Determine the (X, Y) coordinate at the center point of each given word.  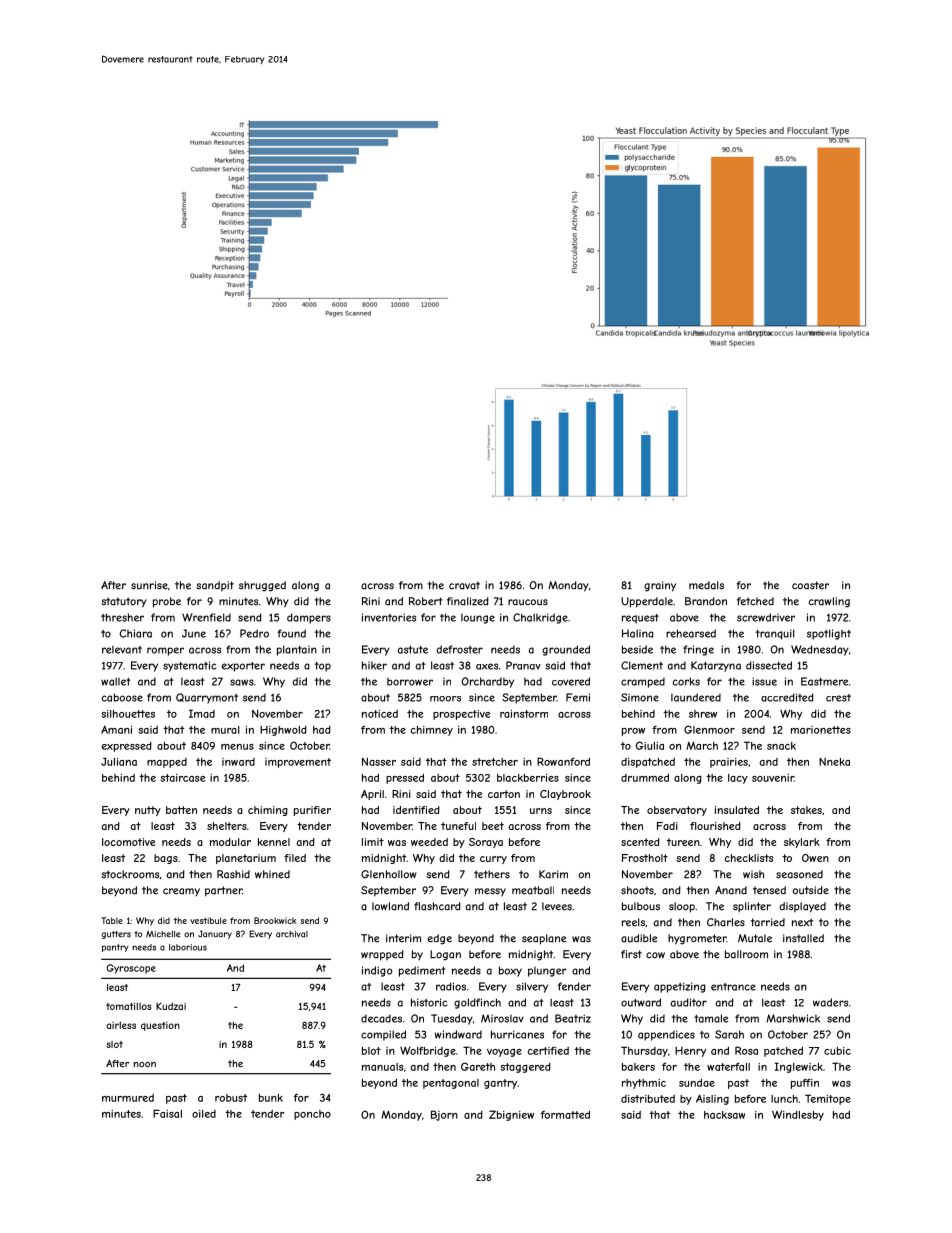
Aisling (712, 1099)
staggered (525, 1068)
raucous (528, 602)
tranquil (775, 634)
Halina (638, 633)
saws (242, 682)
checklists (748, 858)
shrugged (262, 586)
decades (381, 1018)
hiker (374, 665)
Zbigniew (511, 1115)
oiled (204, 1114)
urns (541, 811)
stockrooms (130, 874)
